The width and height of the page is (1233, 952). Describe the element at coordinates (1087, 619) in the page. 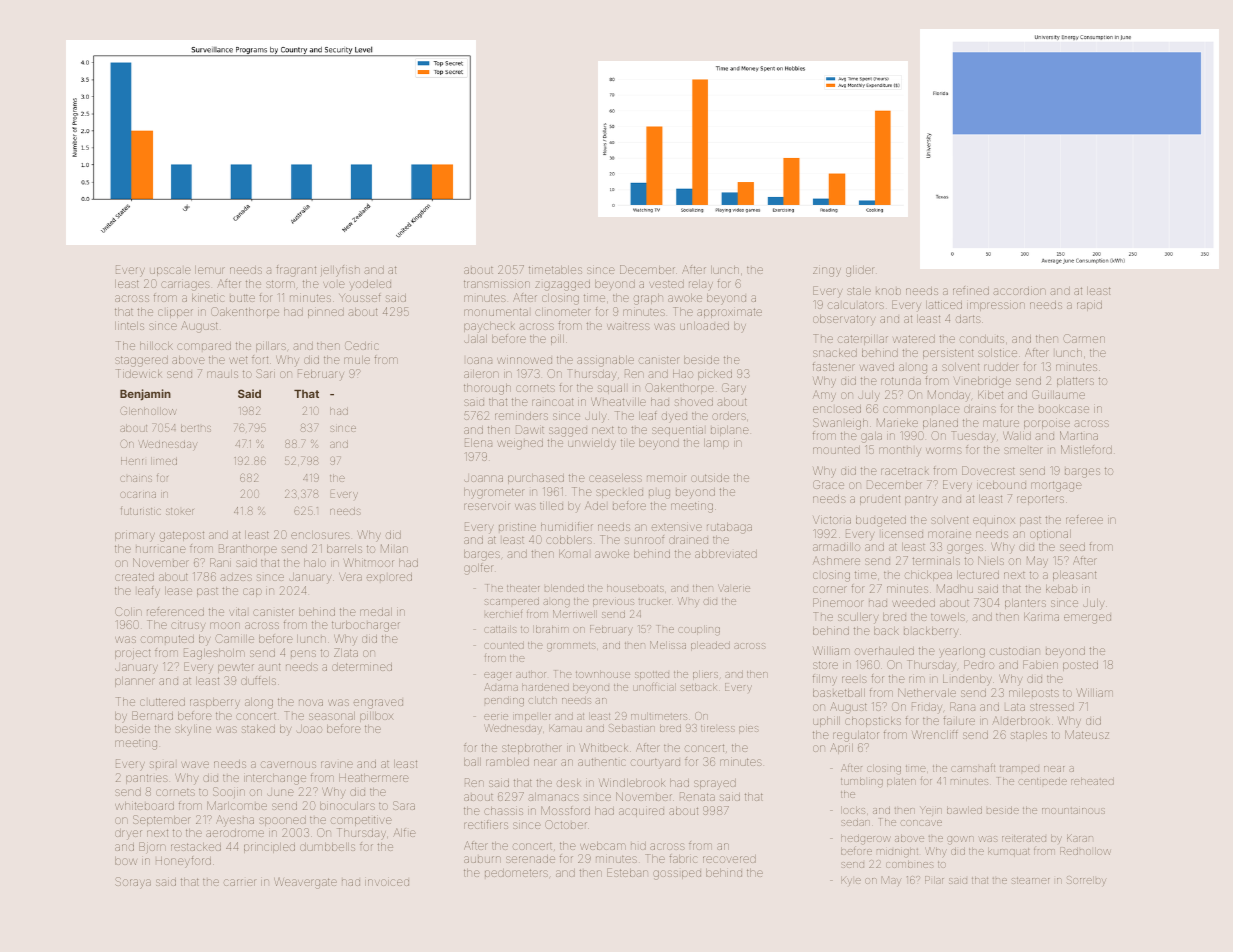

I see `emerged` at that location.
